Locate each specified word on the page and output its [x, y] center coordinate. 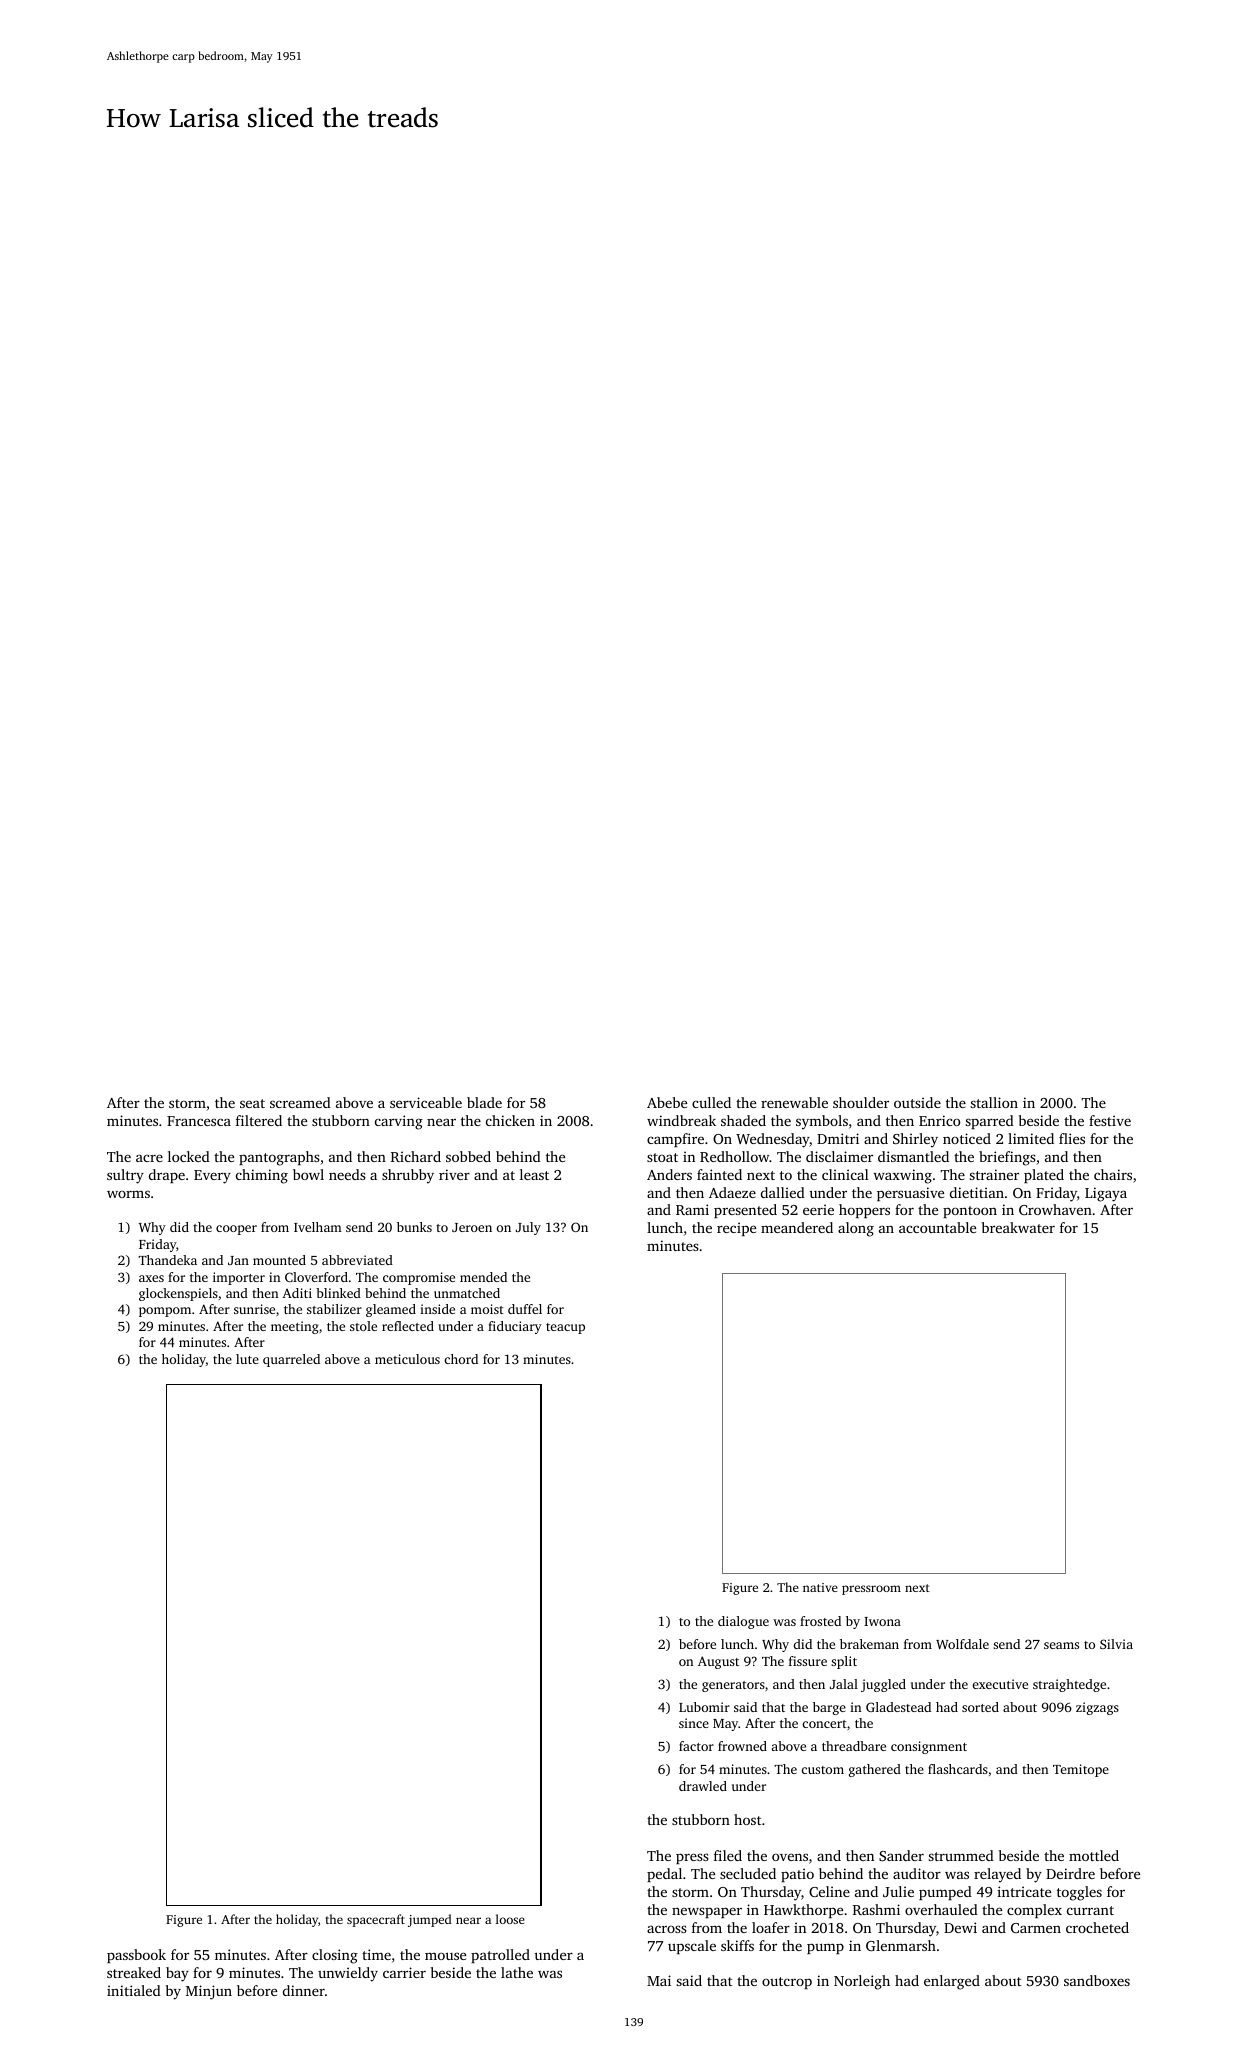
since [694, 1723]
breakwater [1018, 1227]
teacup [565, 1328]
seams [1061, 1645]
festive [1110, 1120]
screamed [300, 1102]
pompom [165, 1312]
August [718, 1662]
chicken [510, 1120]
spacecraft [376, 1920]
